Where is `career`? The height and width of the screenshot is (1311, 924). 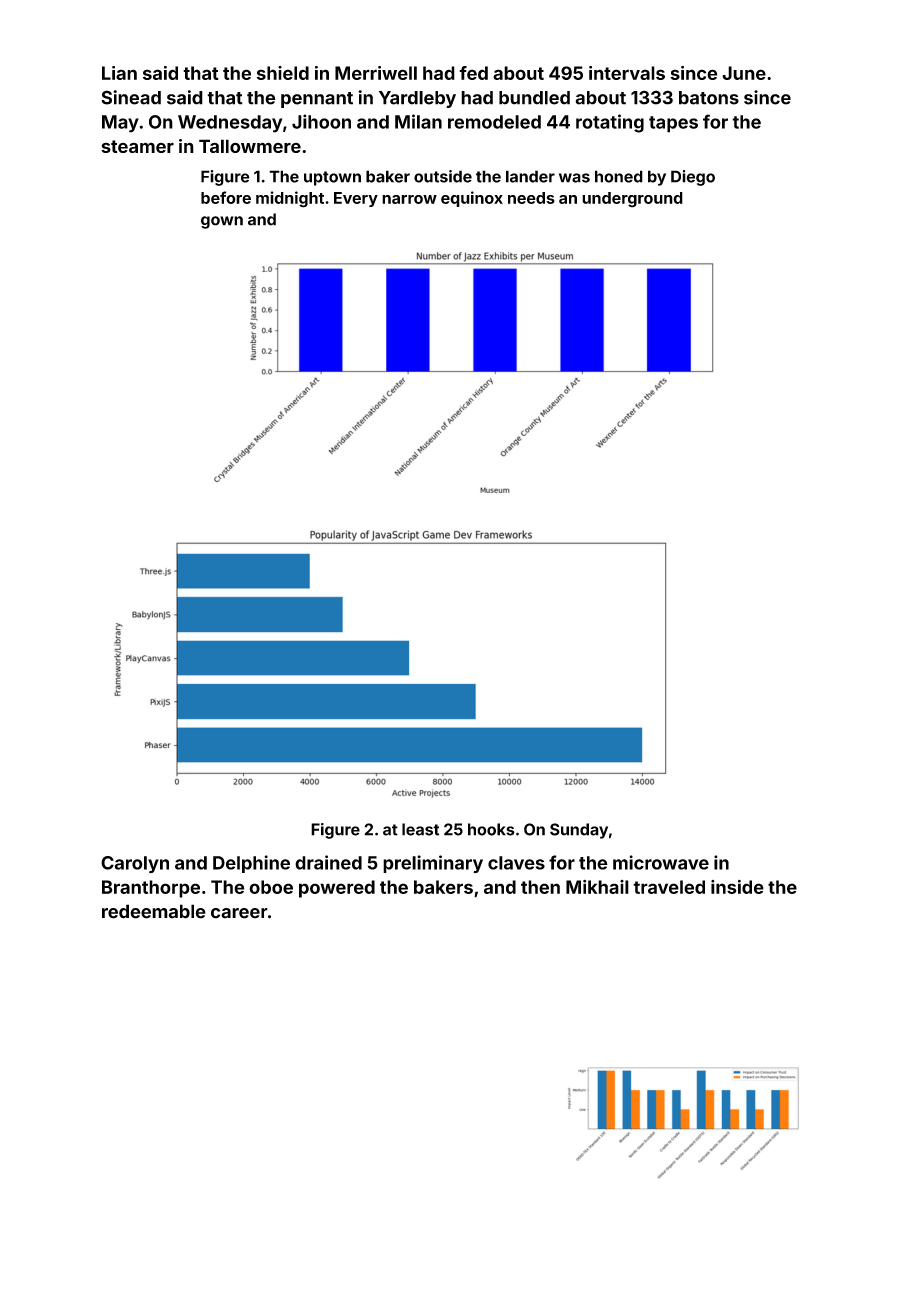
career is located at coordinates (239, 913).
